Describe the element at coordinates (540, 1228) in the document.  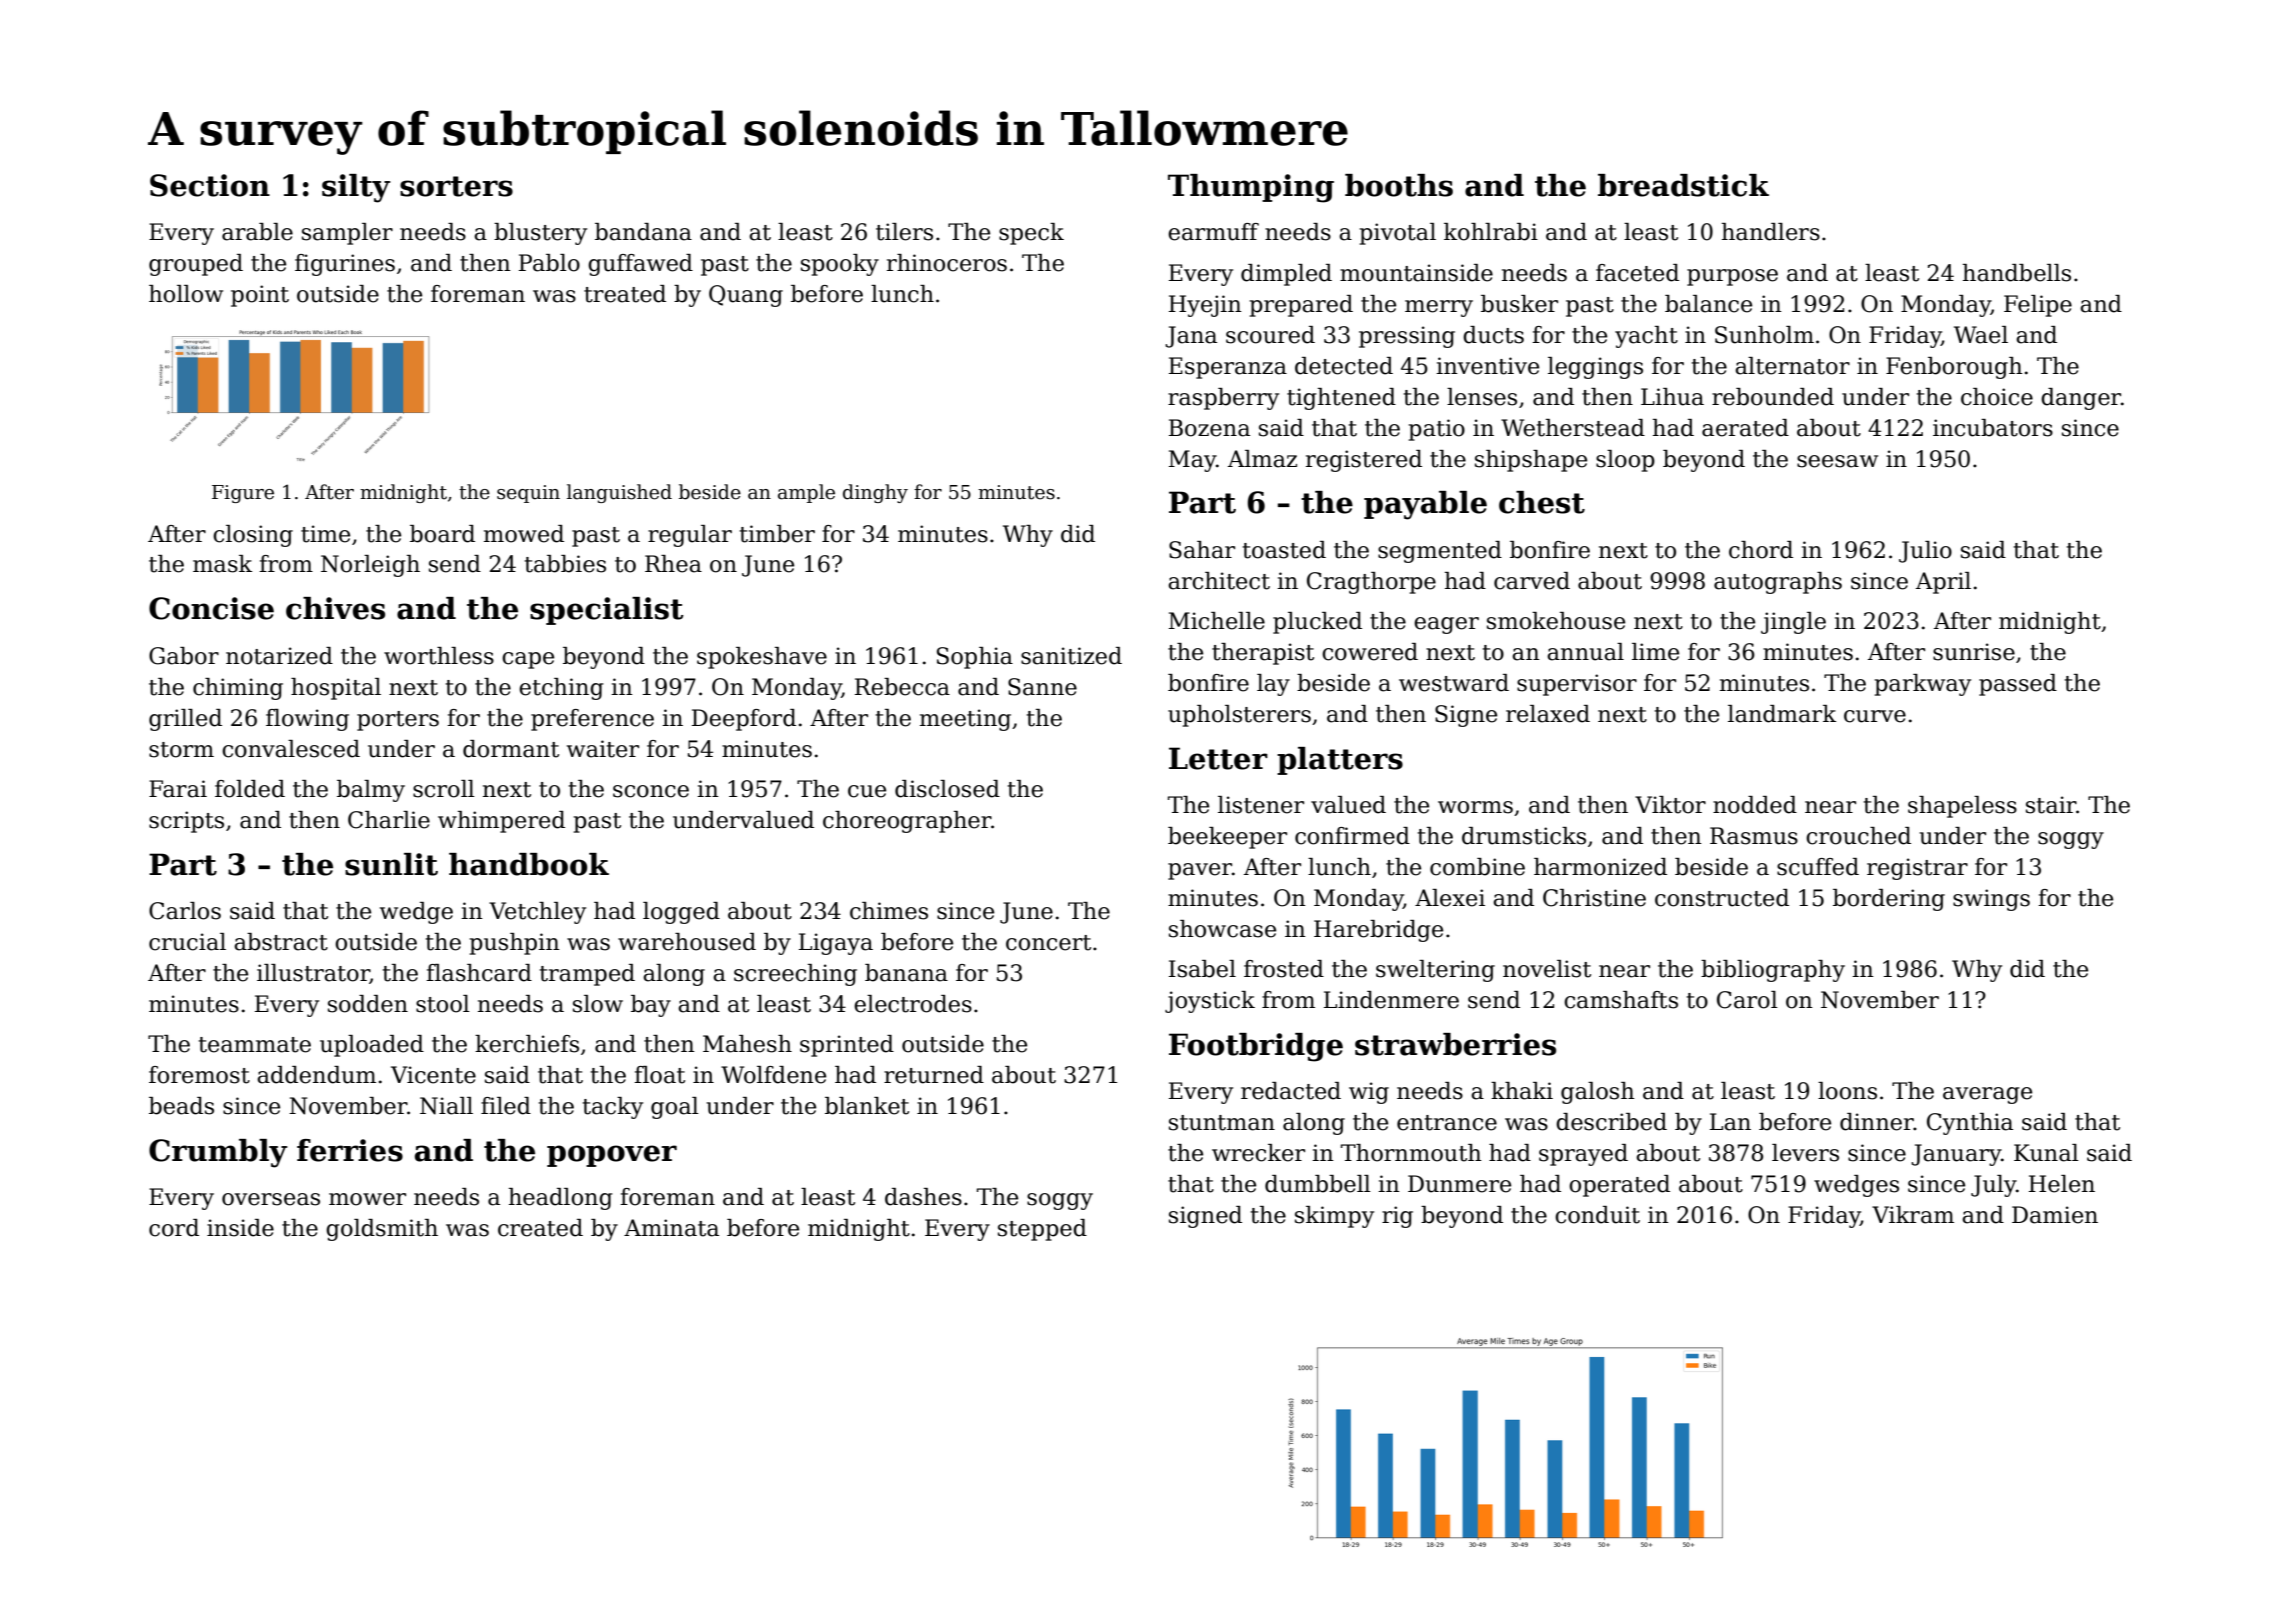
I see `created` at that location.
